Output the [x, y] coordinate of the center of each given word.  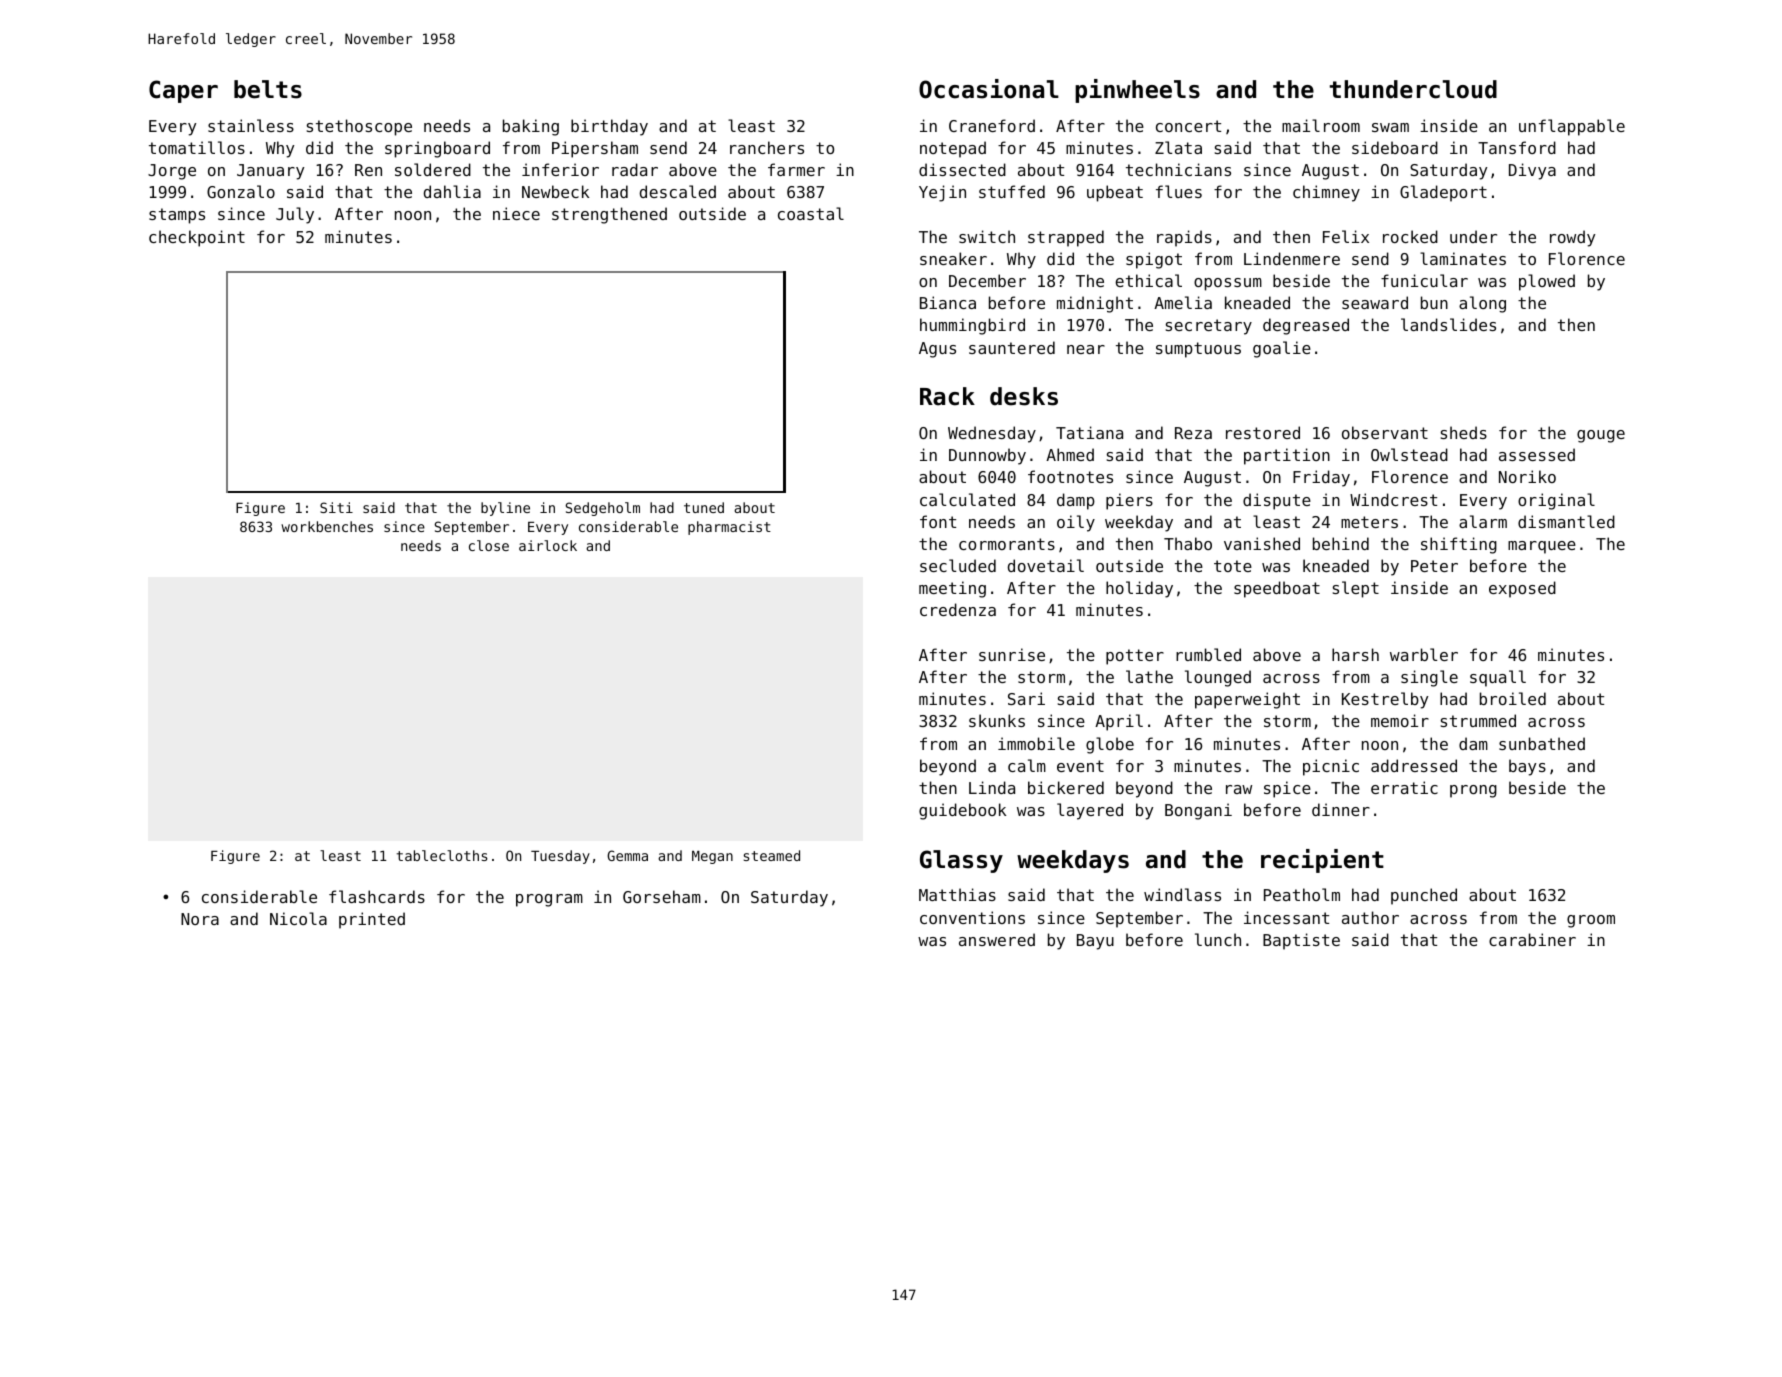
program [549, 900]
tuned [704, 507]
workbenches [327, 526]
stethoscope [359, 127]
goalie [1282, 349]
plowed [1547, 282]
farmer [796, 169]
